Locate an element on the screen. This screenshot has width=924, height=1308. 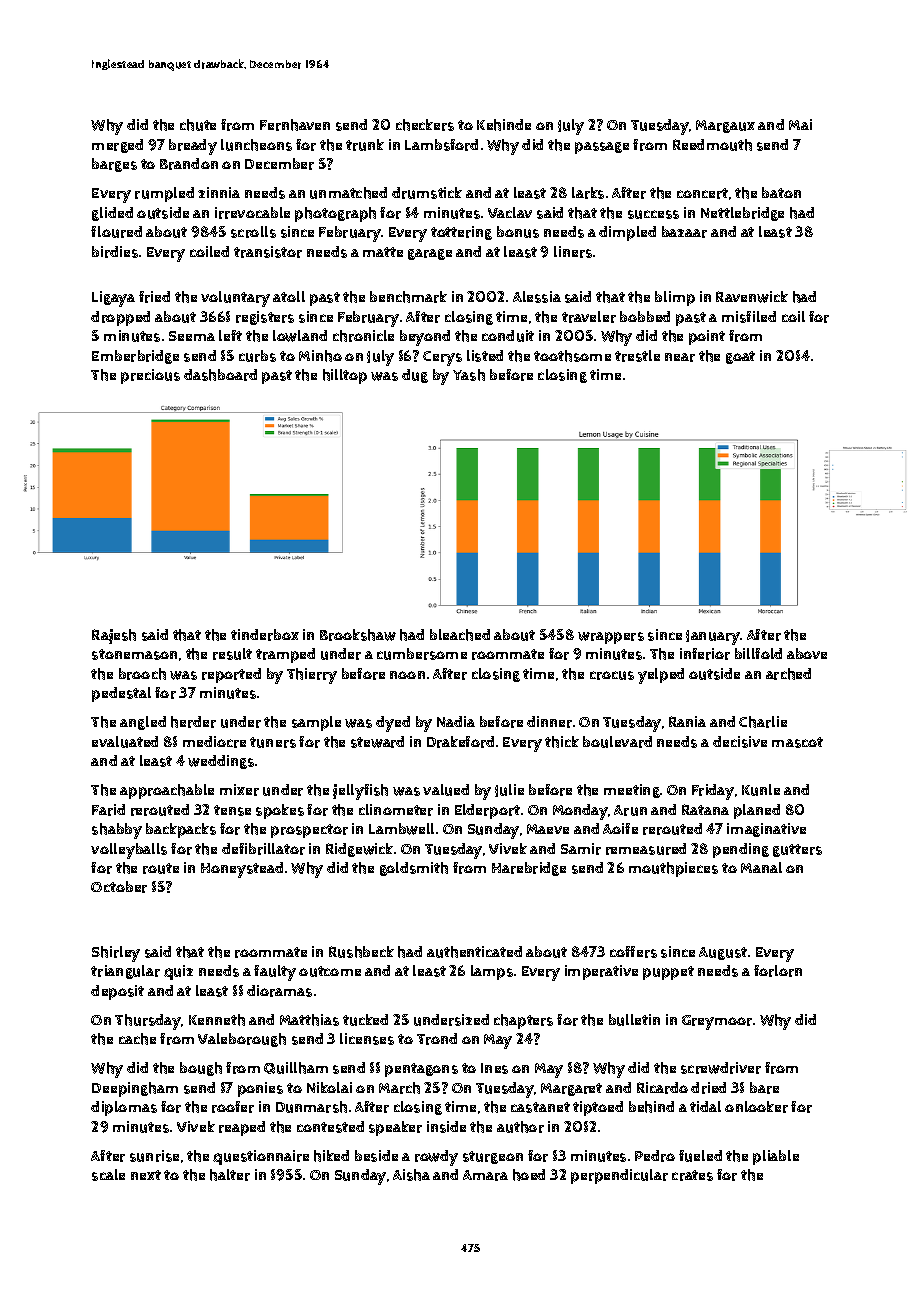
Margaux is located at coordinates (725, 126).
